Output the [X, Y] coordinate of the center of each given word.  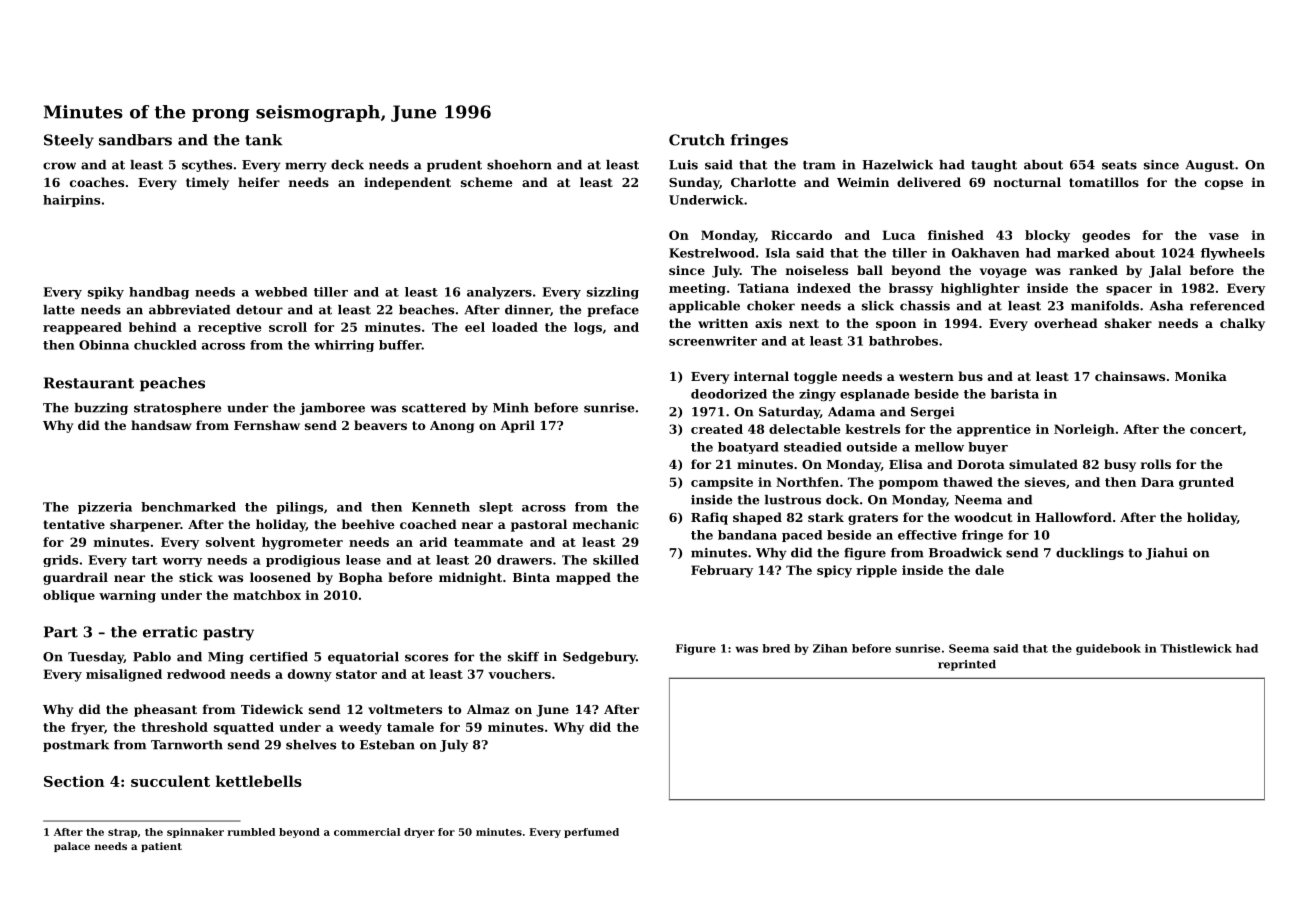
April [517, 426]
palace [72, 847]
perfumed [591, 833]
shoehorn [519, 165]
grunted [1206, 483]
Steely [69, 141]
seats [1119, 165]
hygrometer [302, 543]
